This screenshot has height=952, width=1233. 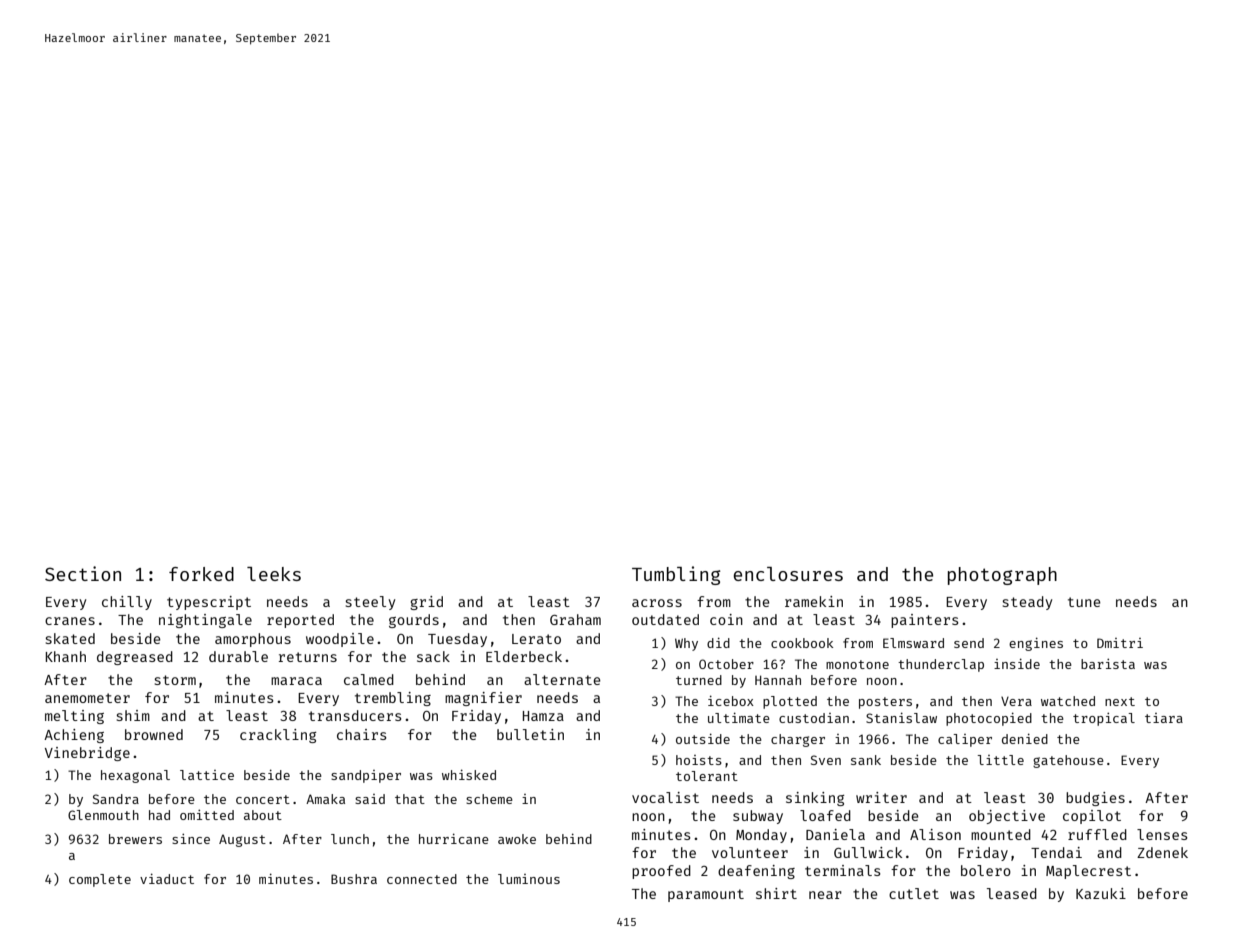 I want to click on leeks, so click(x=274, y=574).
